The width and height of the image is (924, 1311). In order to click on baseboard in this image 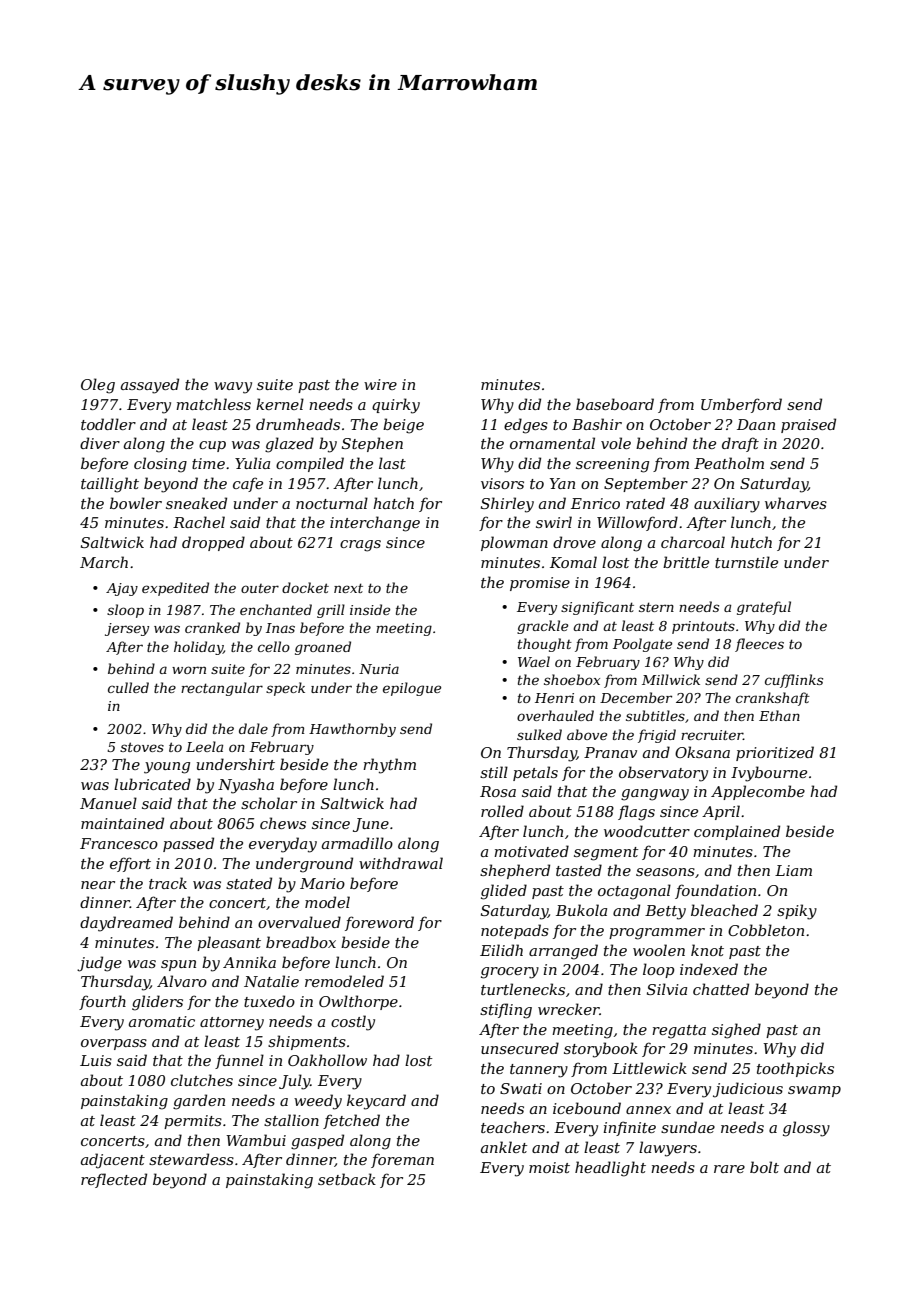, I will do `click(615, 404)`.
